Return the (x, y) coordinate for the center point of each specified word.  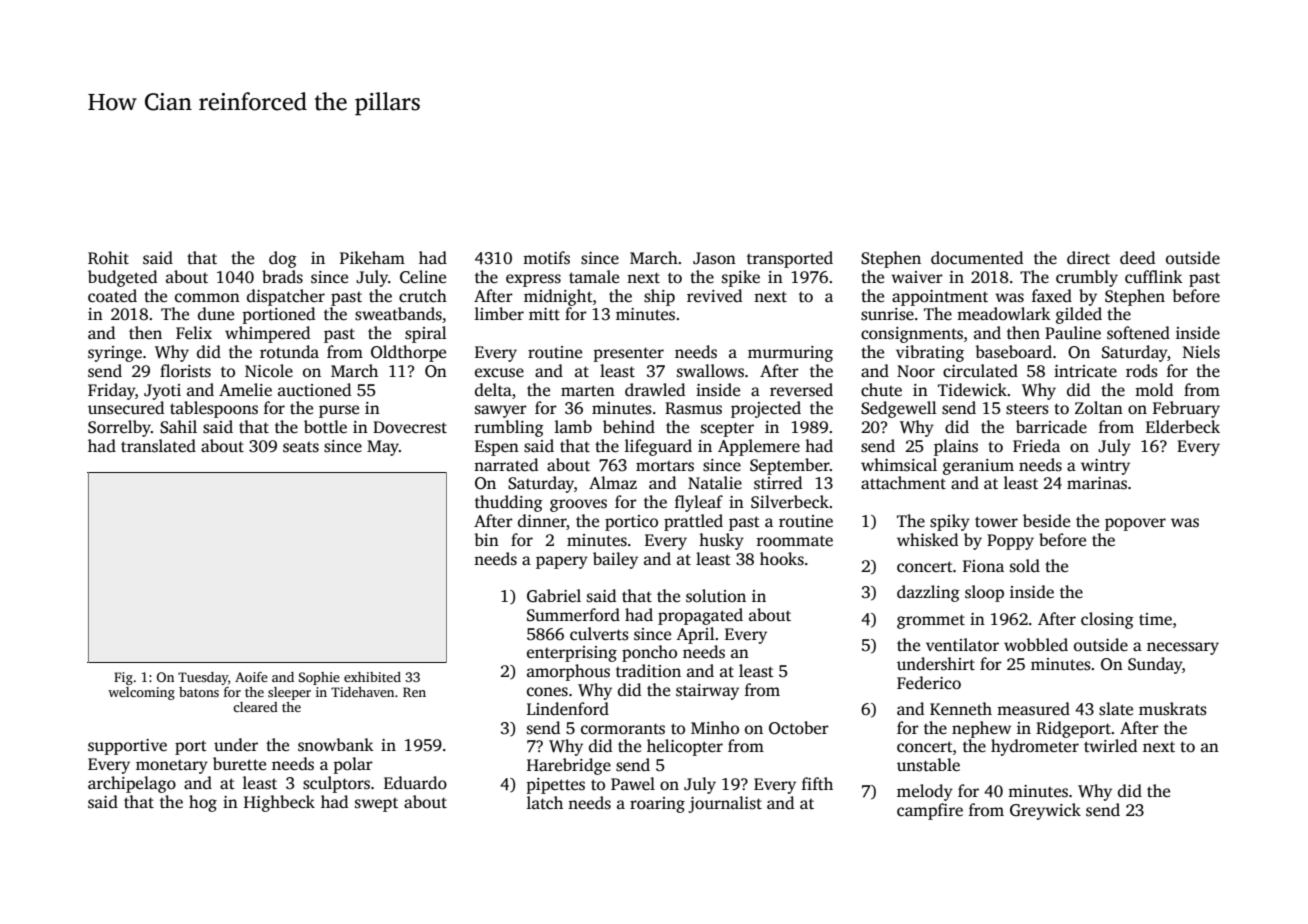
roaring (657, 805)
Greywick (1045, 811)
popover (1135, 524)
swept (376, 805)
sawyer (501, 411)
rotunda (289, 351)
